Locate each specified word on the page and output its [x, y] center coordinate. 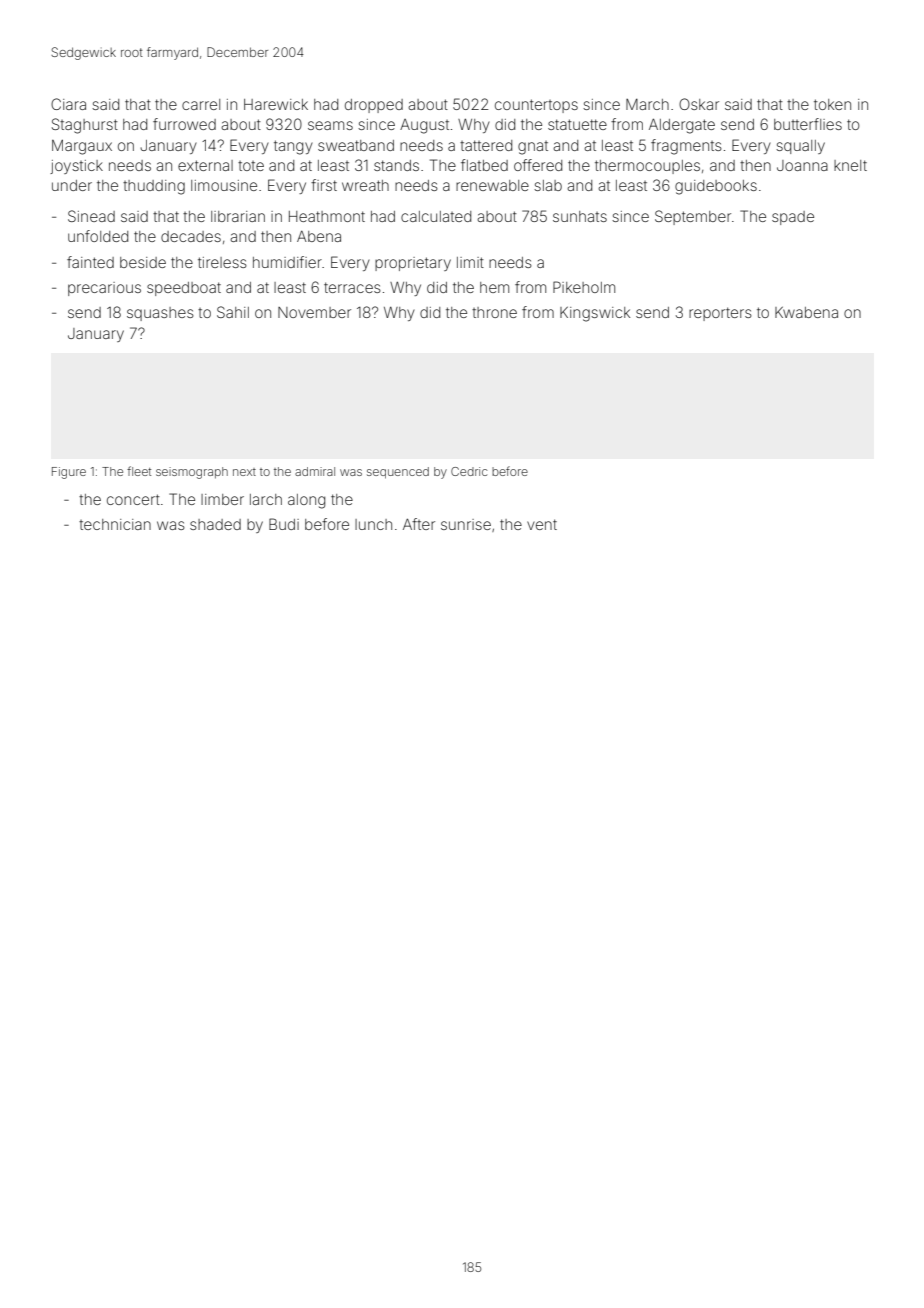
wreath [365, 185]
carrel [201, 104]
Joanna [802, 165]
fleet [139, 471]
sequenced [398, 473]
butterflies [808, 124]
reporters [720, 314]
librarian [238, 216]
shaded [215, 524]
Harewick [276, 104]
